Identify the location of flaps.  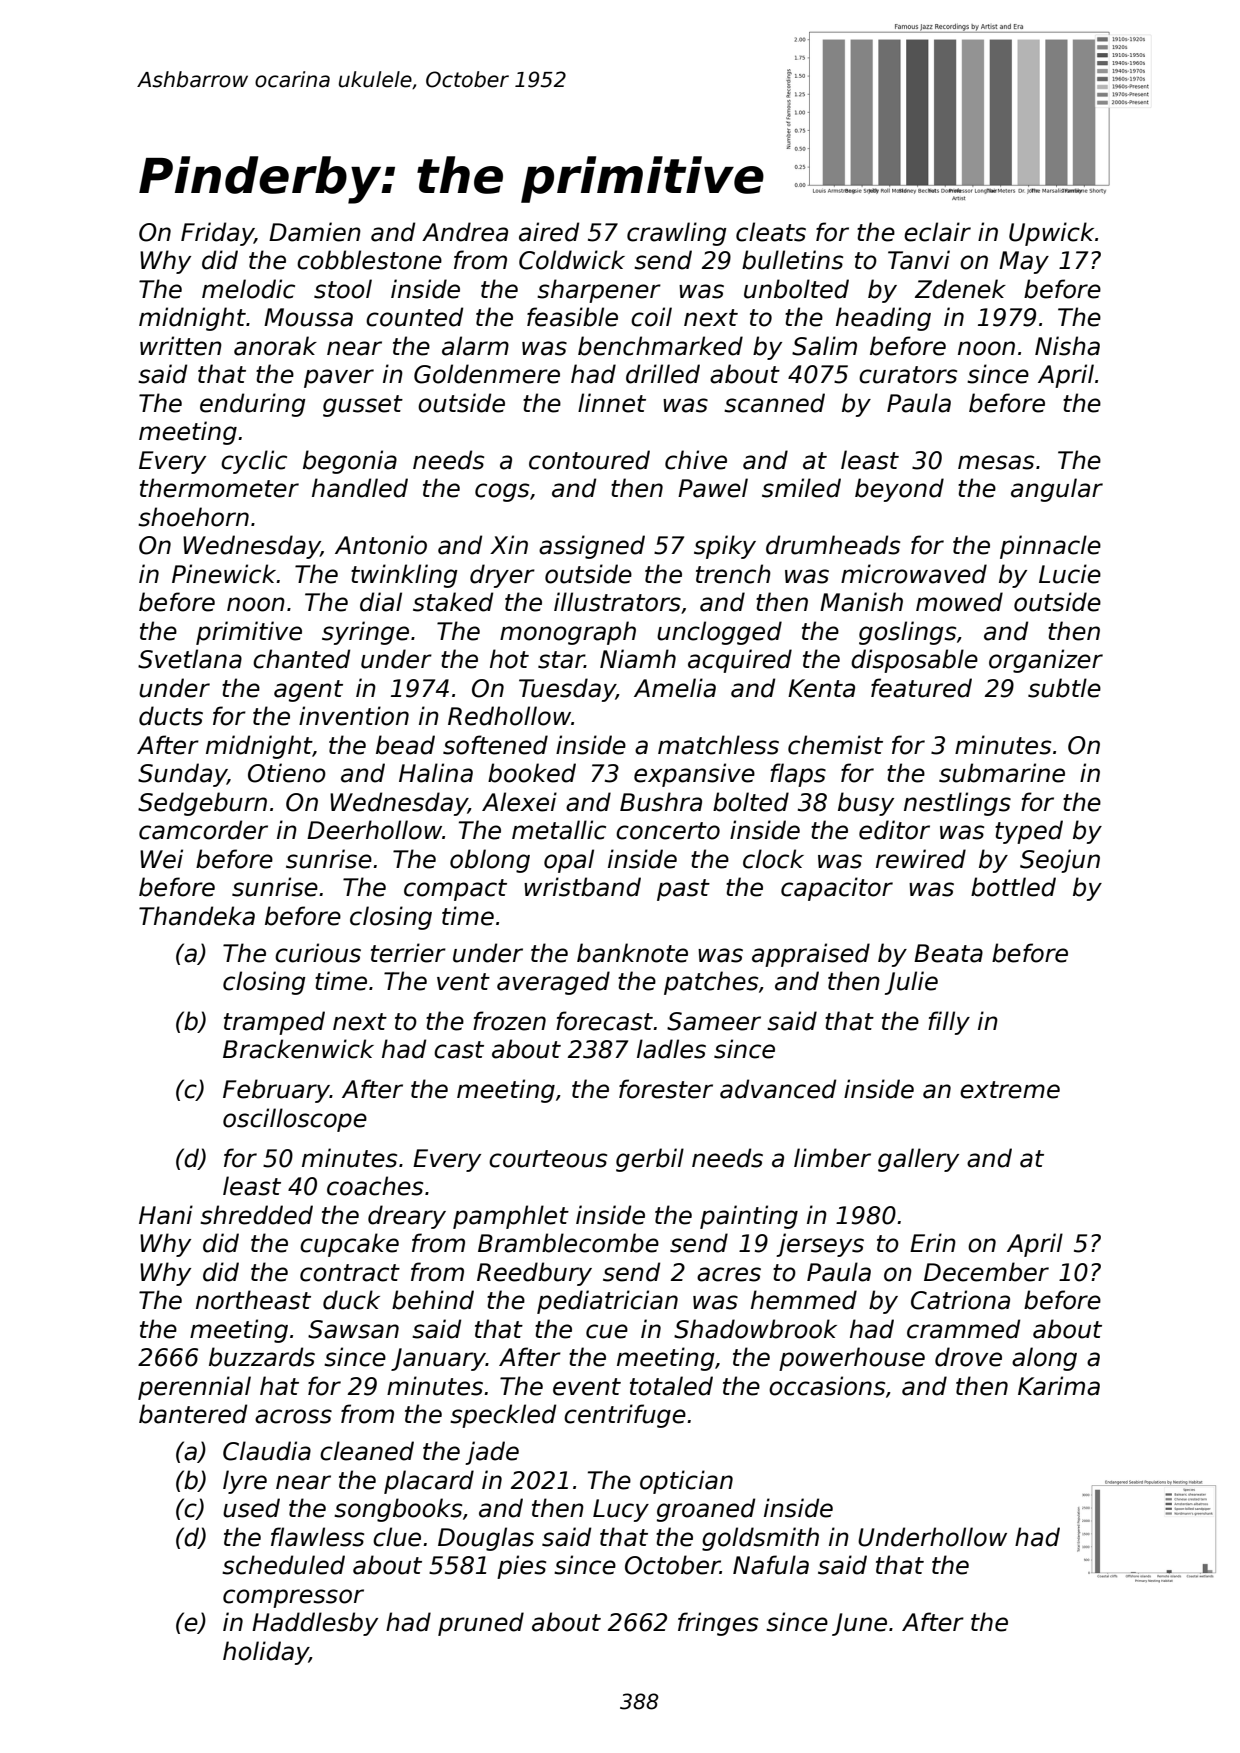
(798, 775).
